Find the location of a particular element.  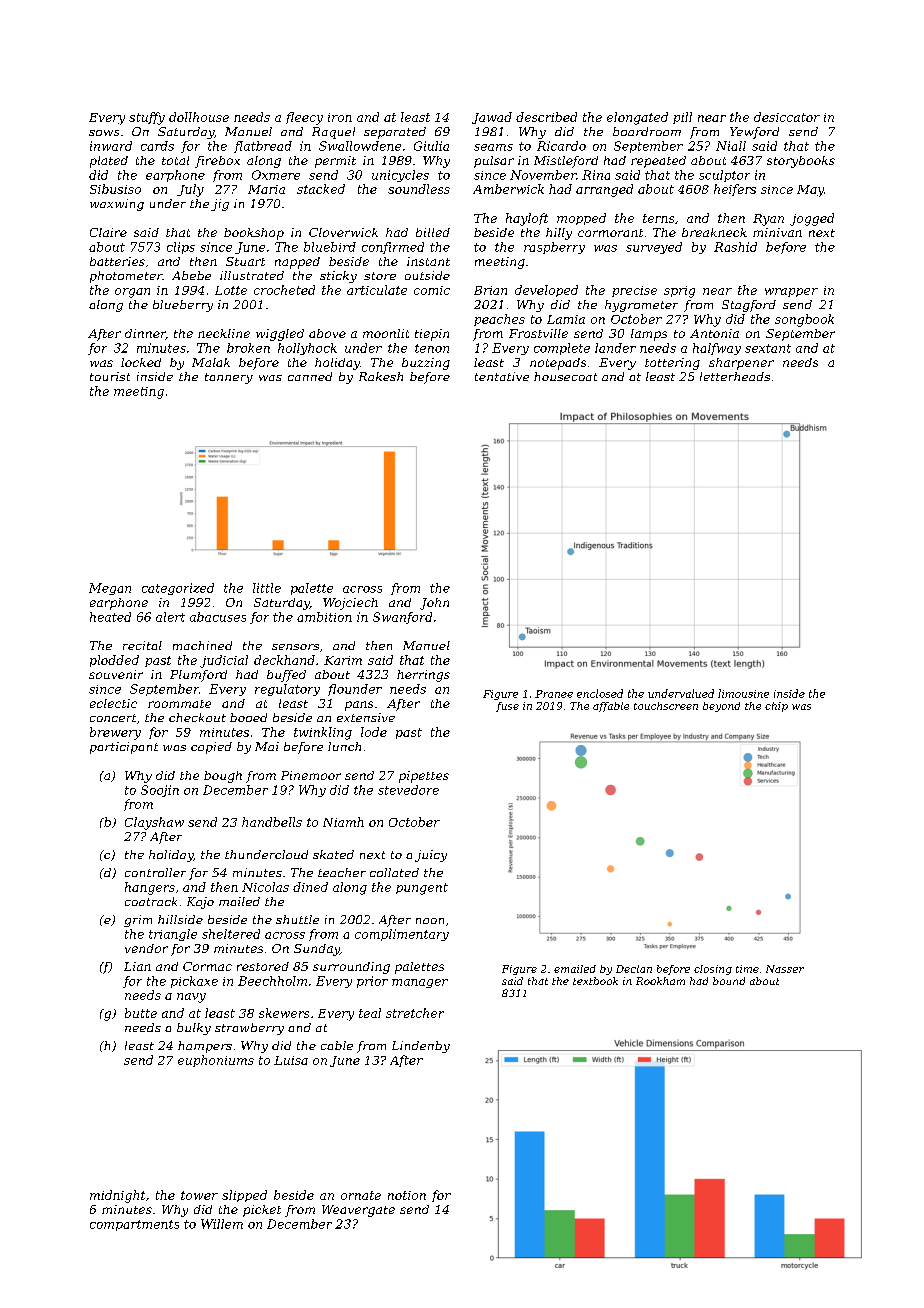

Nasser is located at coordinates (785, 969).
